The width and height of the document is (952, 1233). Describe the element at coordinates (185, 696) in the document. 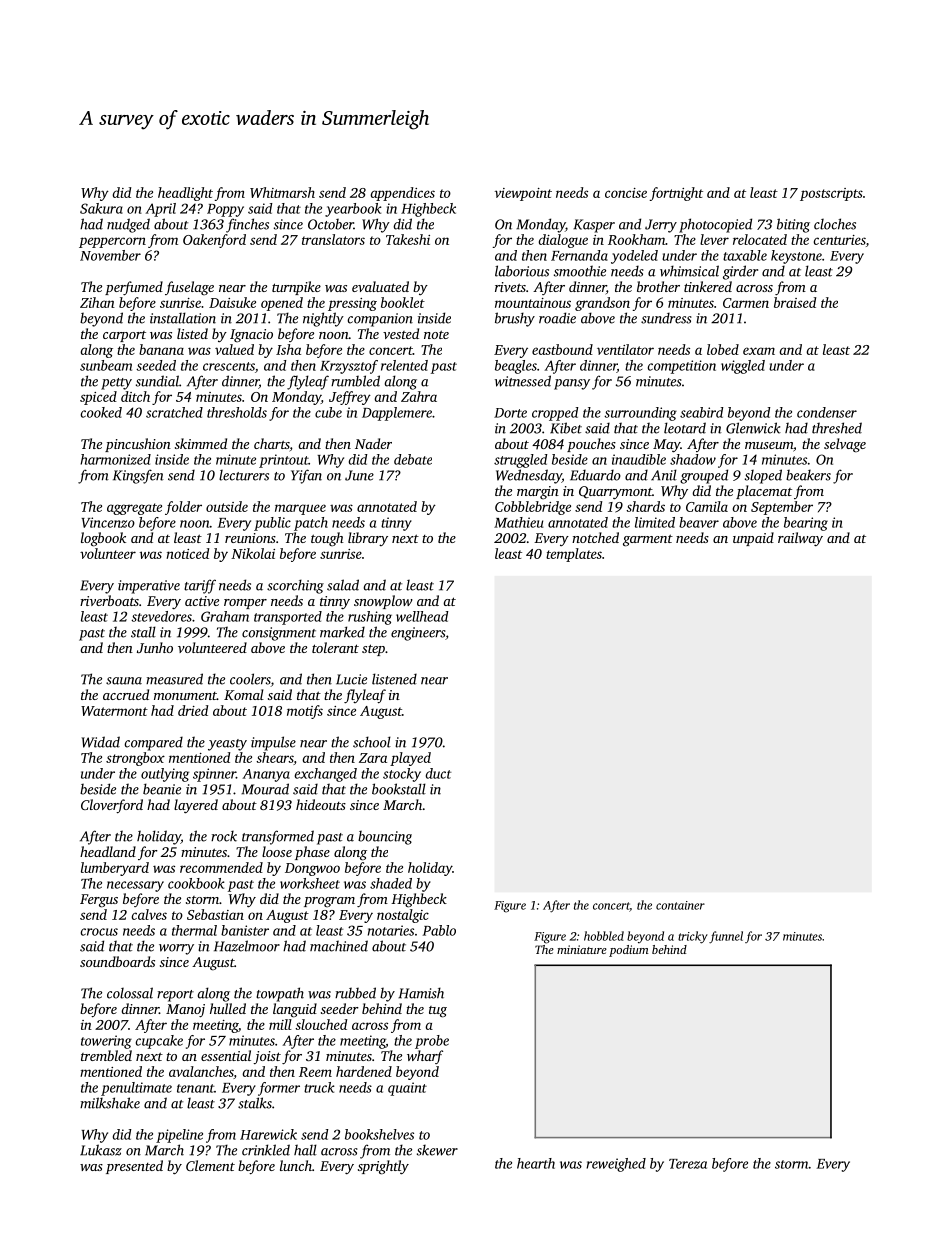

I see `monument` at that location.
